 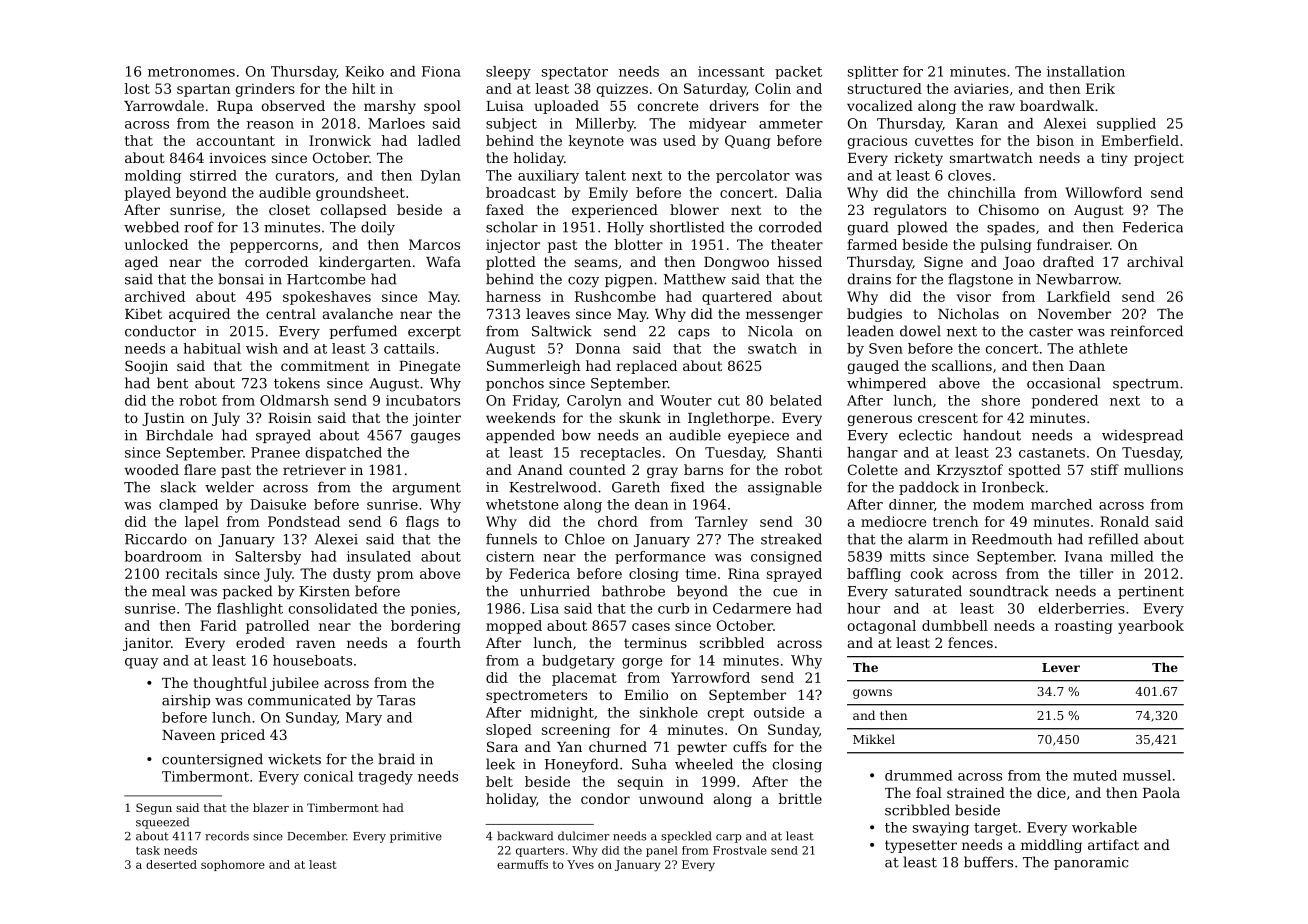 What do you see at coordinates (395, 576) in the document?
I see `prom` at bounding box center [395, 576].
